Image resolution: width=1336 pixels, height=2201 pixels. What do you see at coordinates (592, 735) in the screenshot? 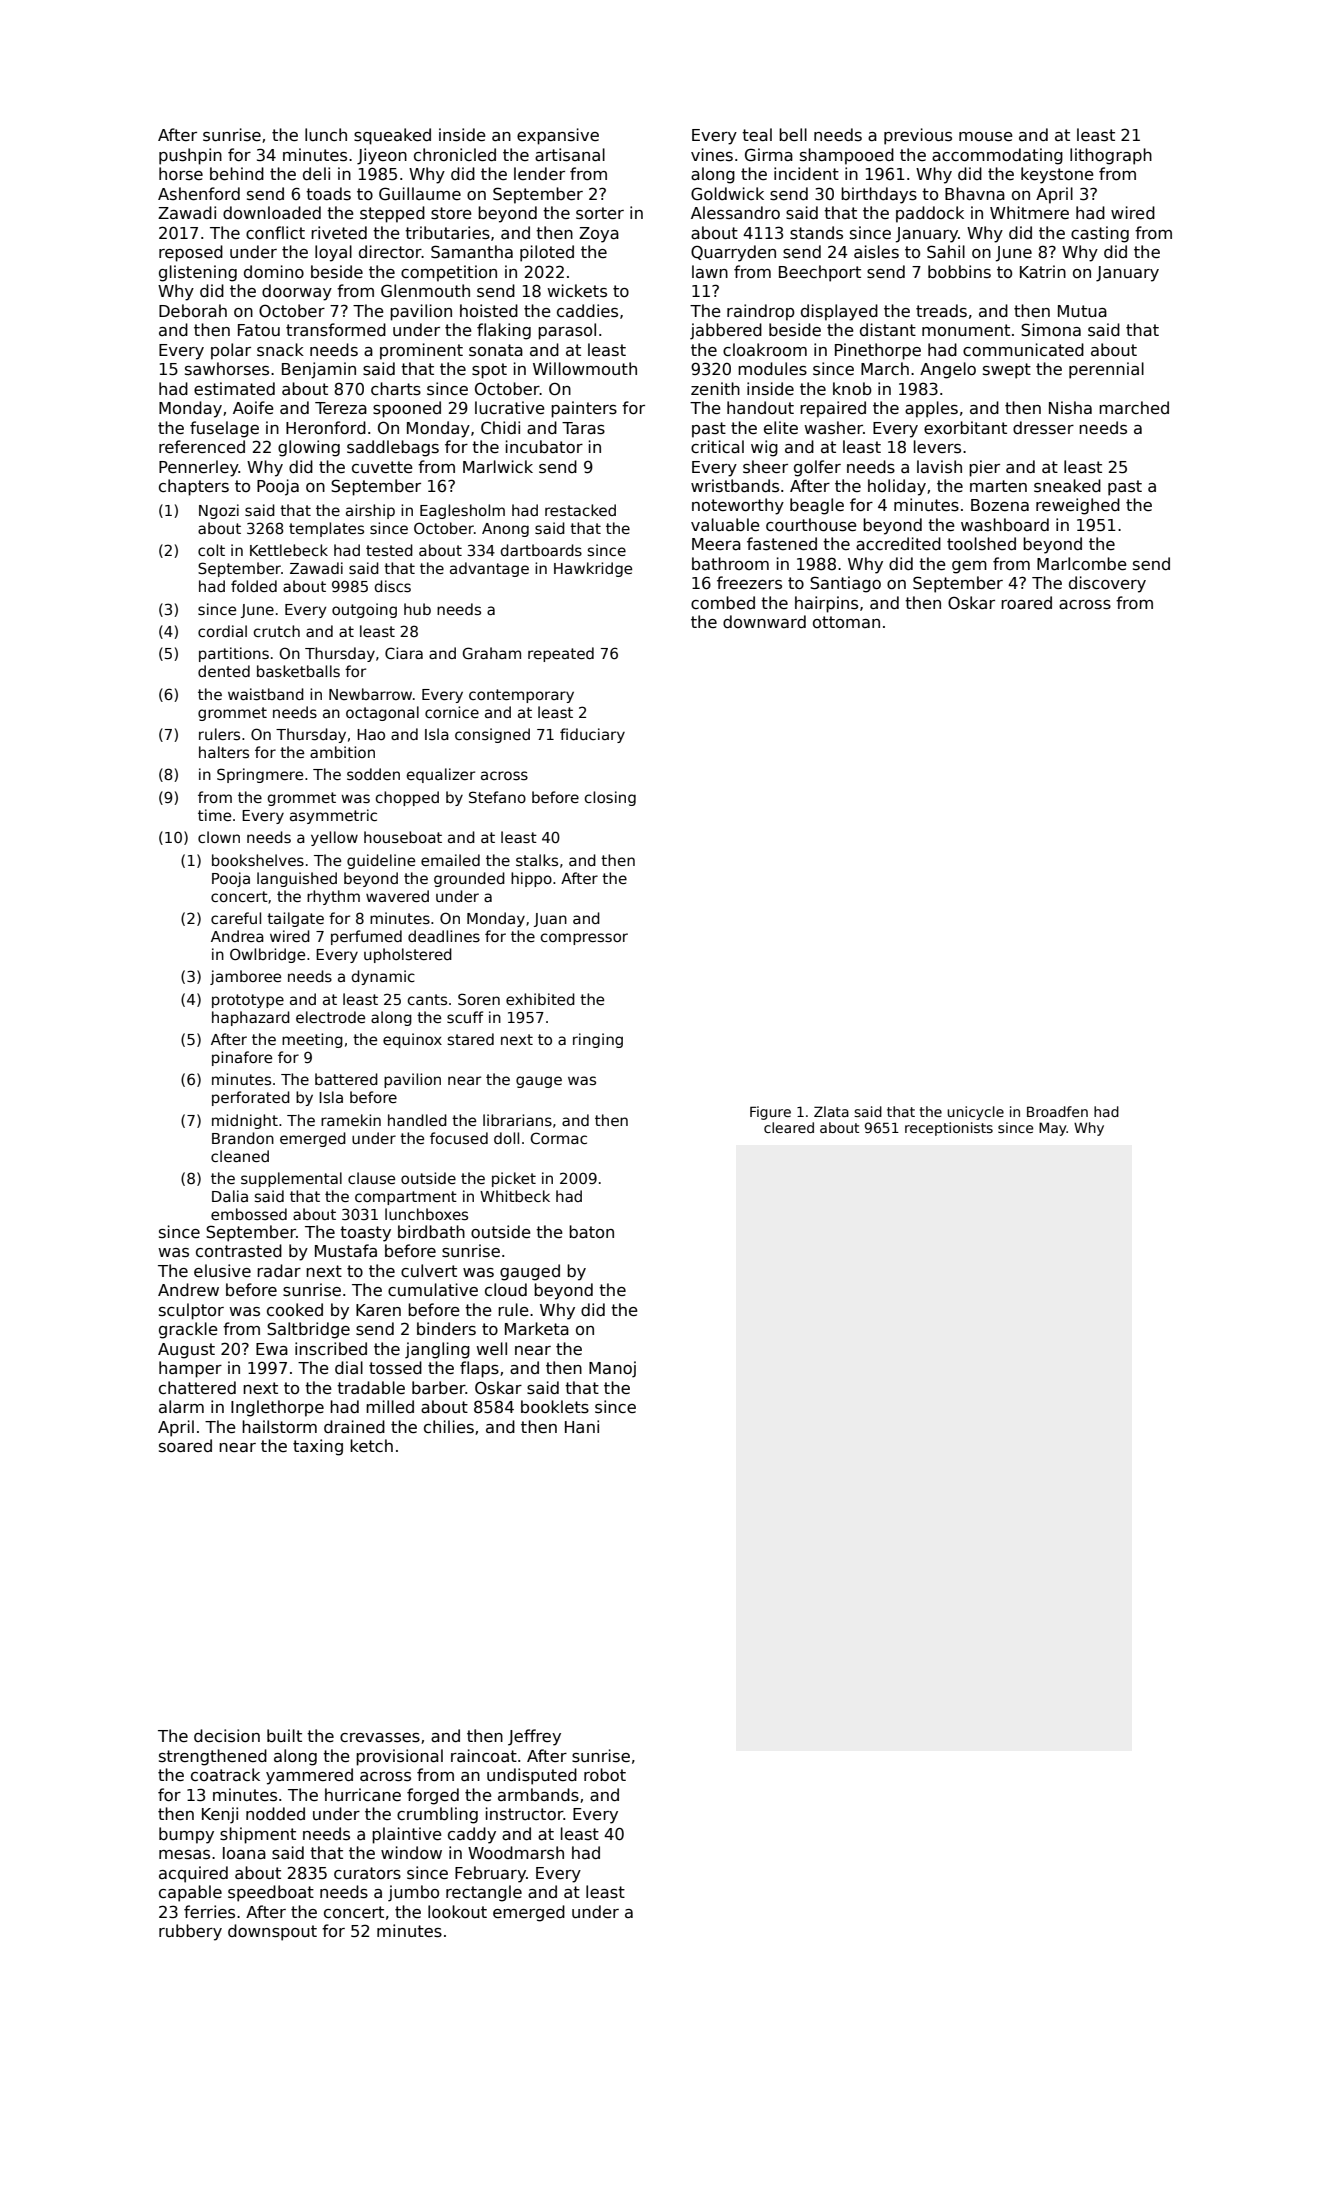
I see `fiduciary` at bounding box center [592, 735].
